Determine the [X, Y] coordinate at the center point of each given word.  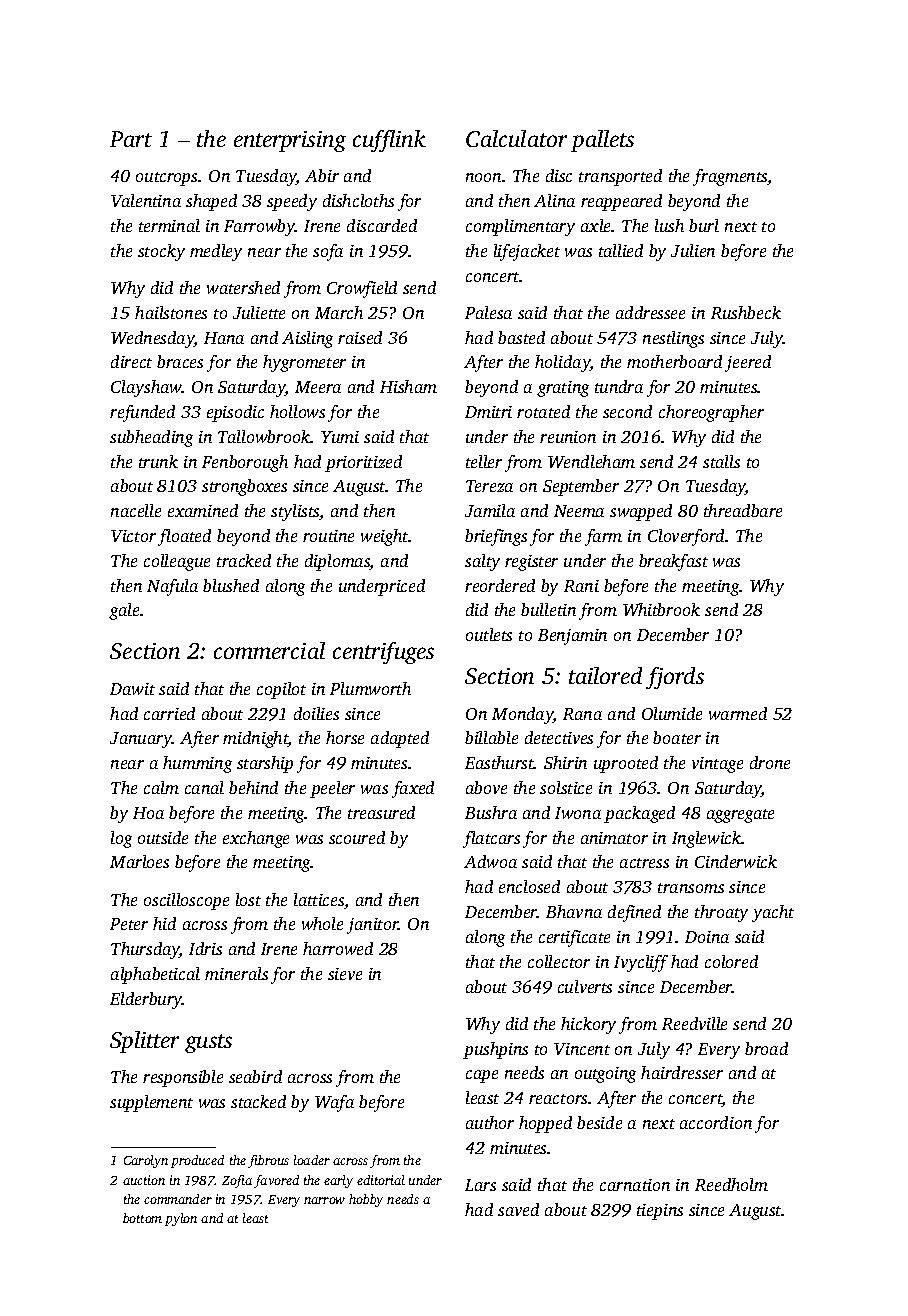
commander [178, 1199]
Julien [693, 250]
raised [360, 337]
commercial [269, 650]
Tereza [489, 486]
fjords [675, 678]
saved [518, 1209]
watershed [243, 287]
